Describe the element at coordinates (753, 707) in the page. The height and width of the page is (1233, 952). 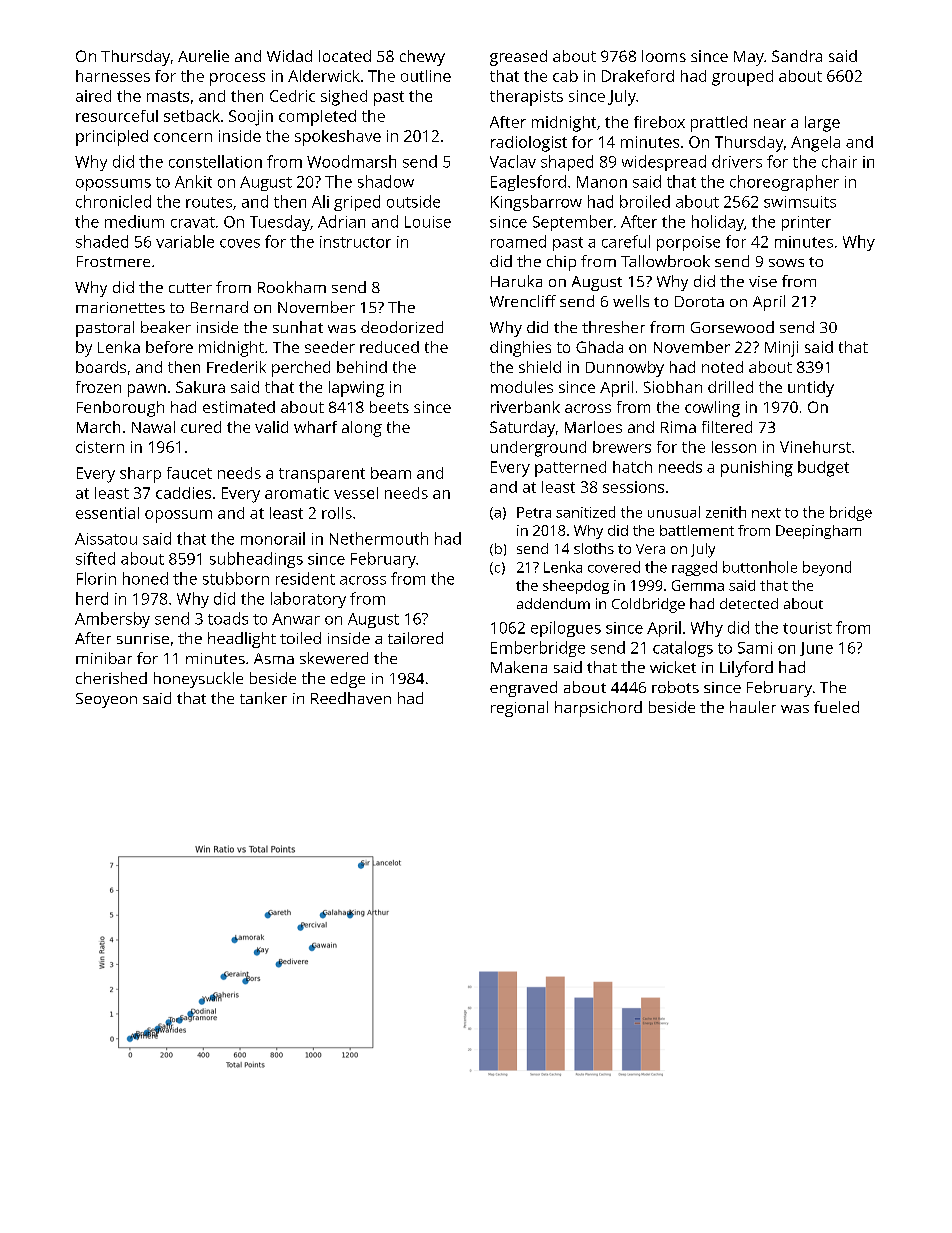
I see `hauler` at that location.
